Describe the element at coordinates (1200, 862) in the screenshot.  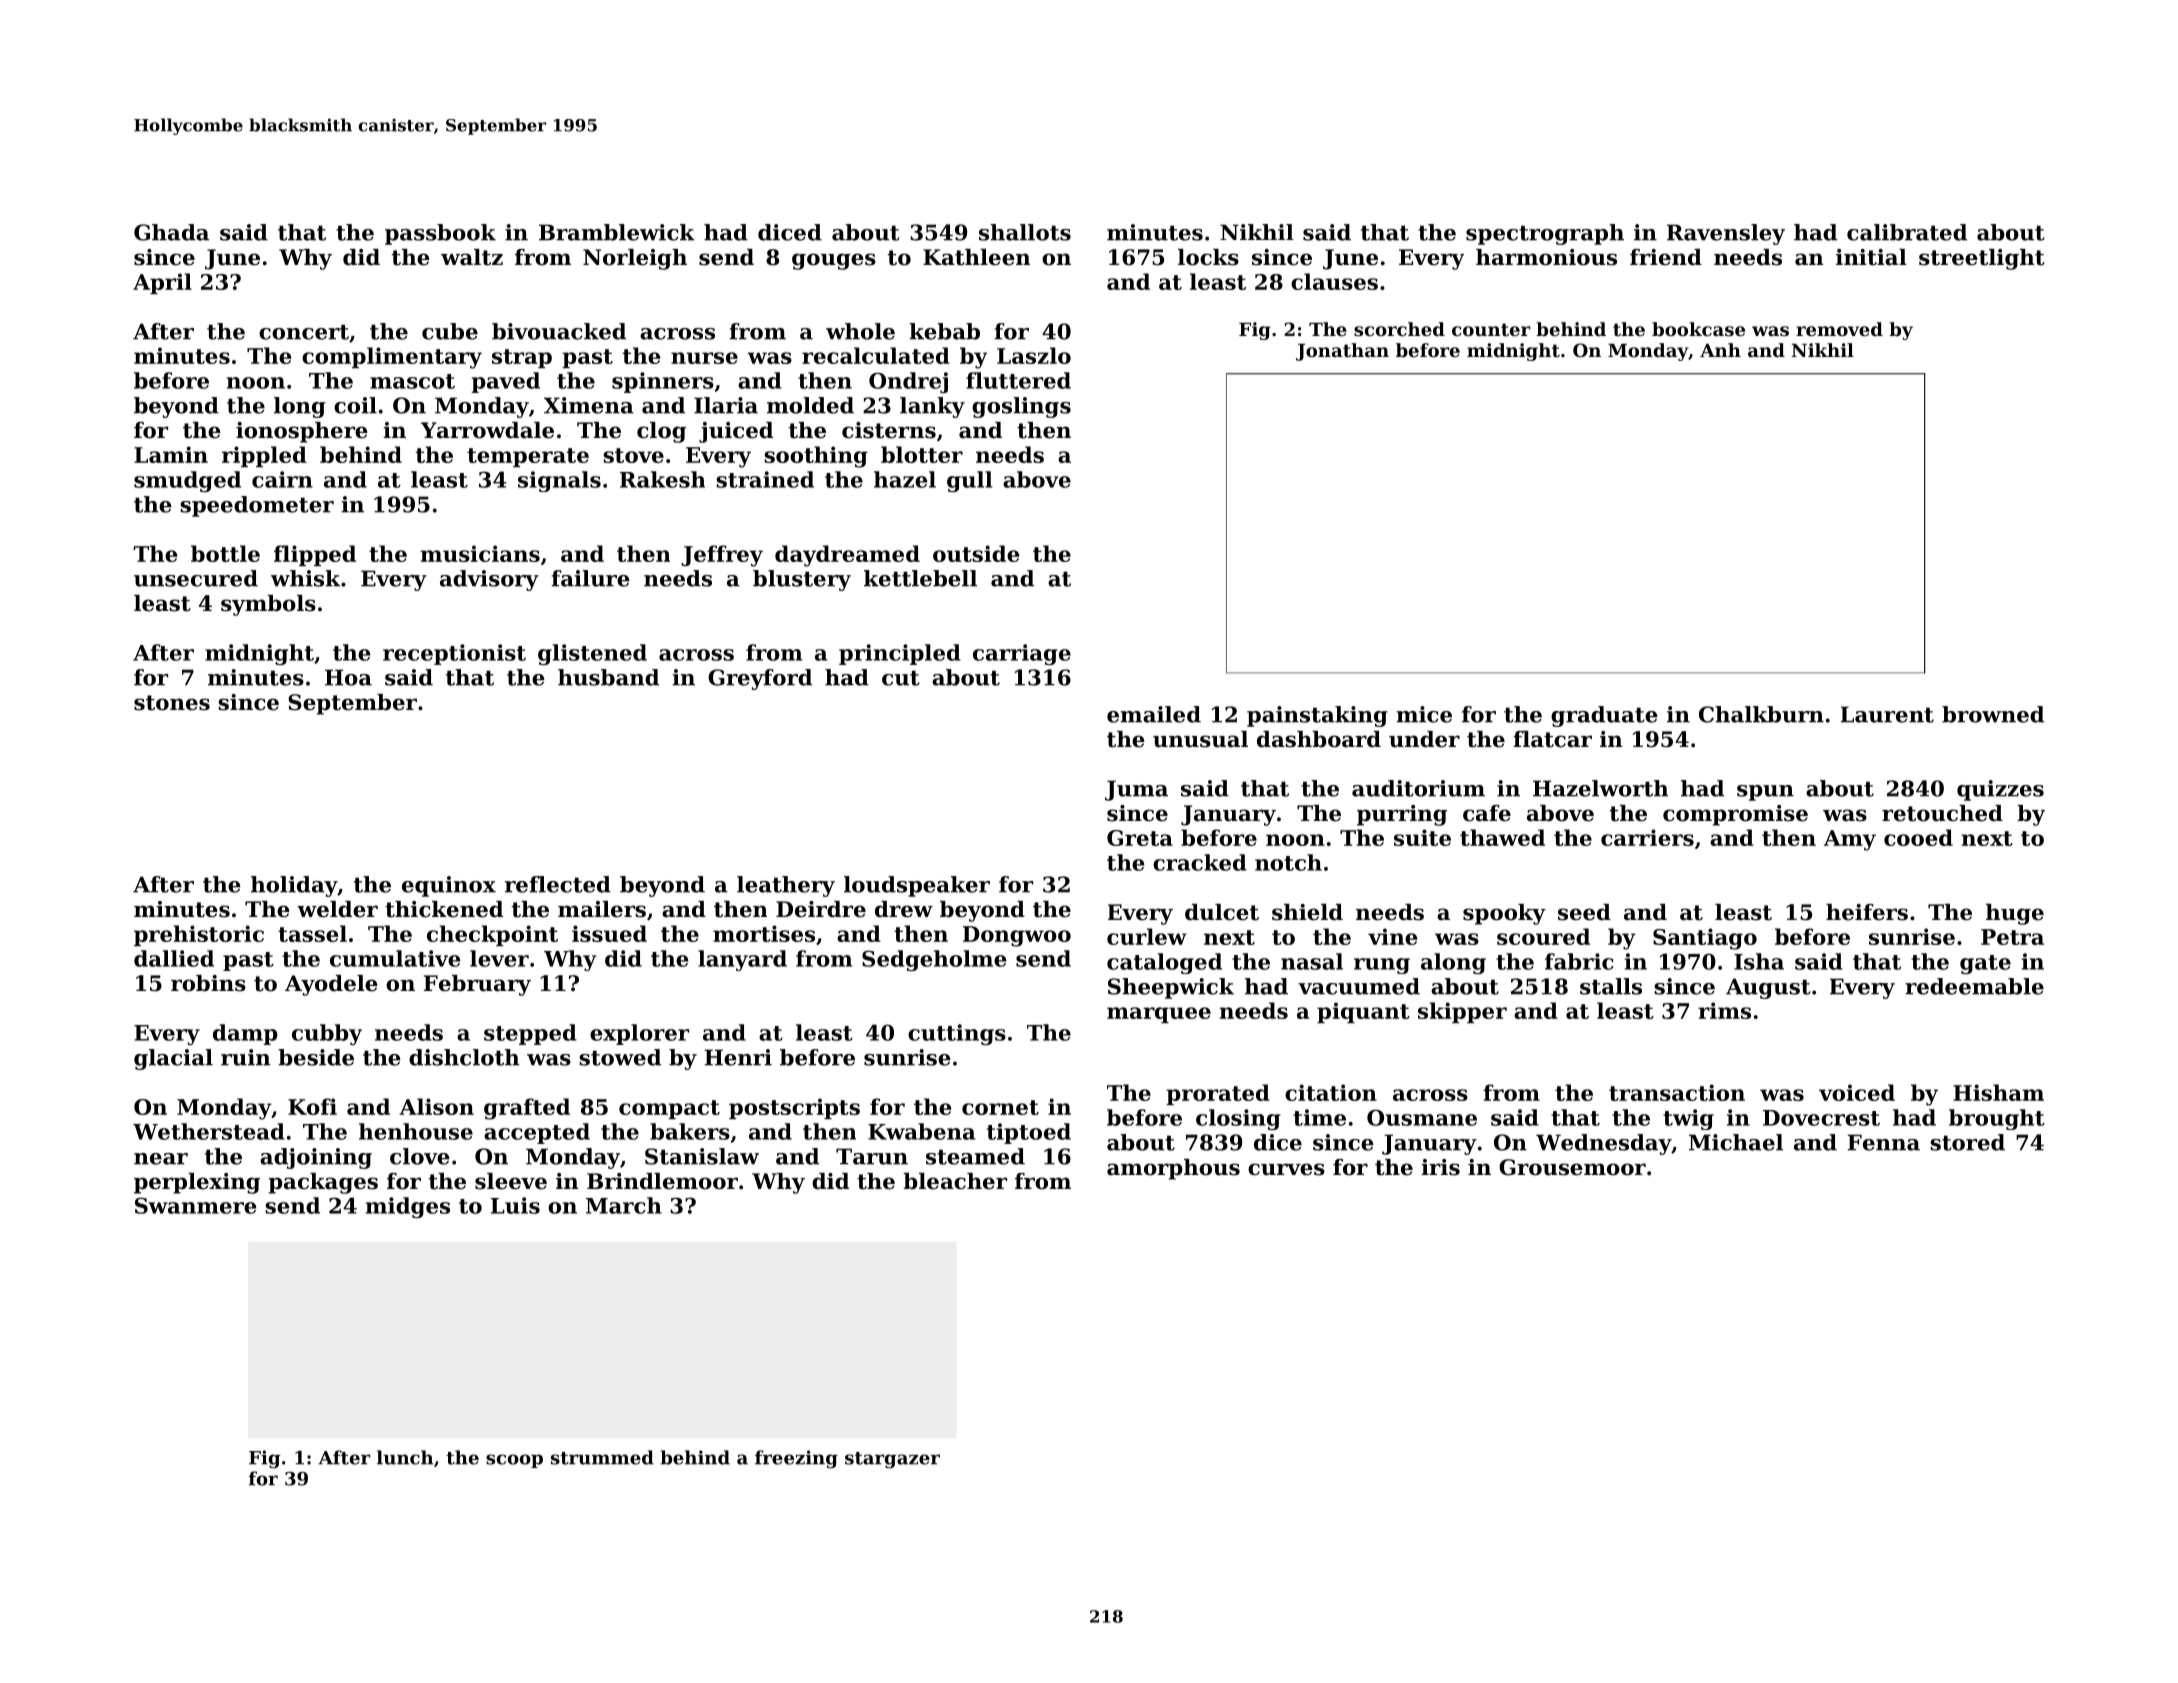
I see `cracked` at that location.
